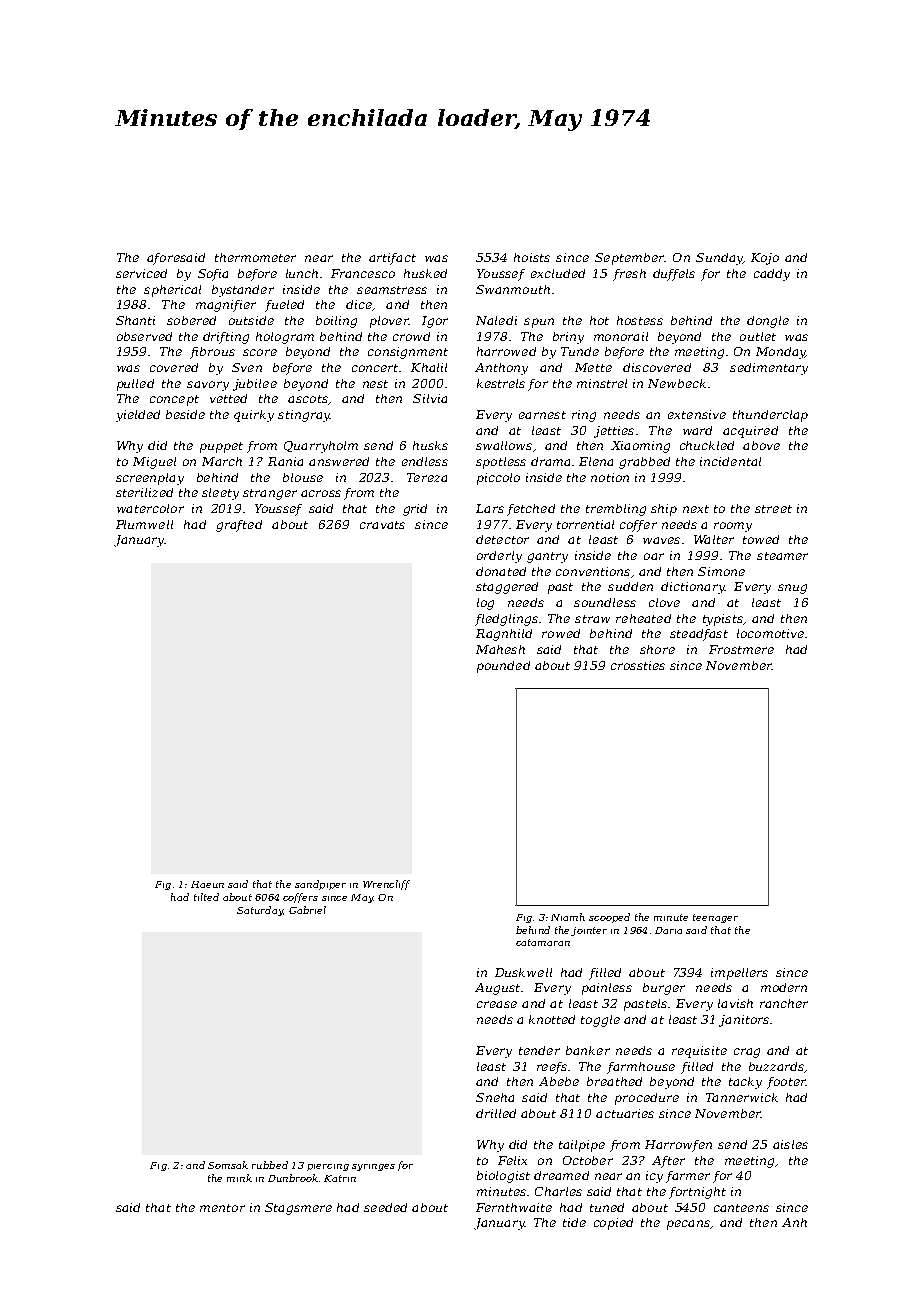  I want to click on Haeun, so click(207, 884).
